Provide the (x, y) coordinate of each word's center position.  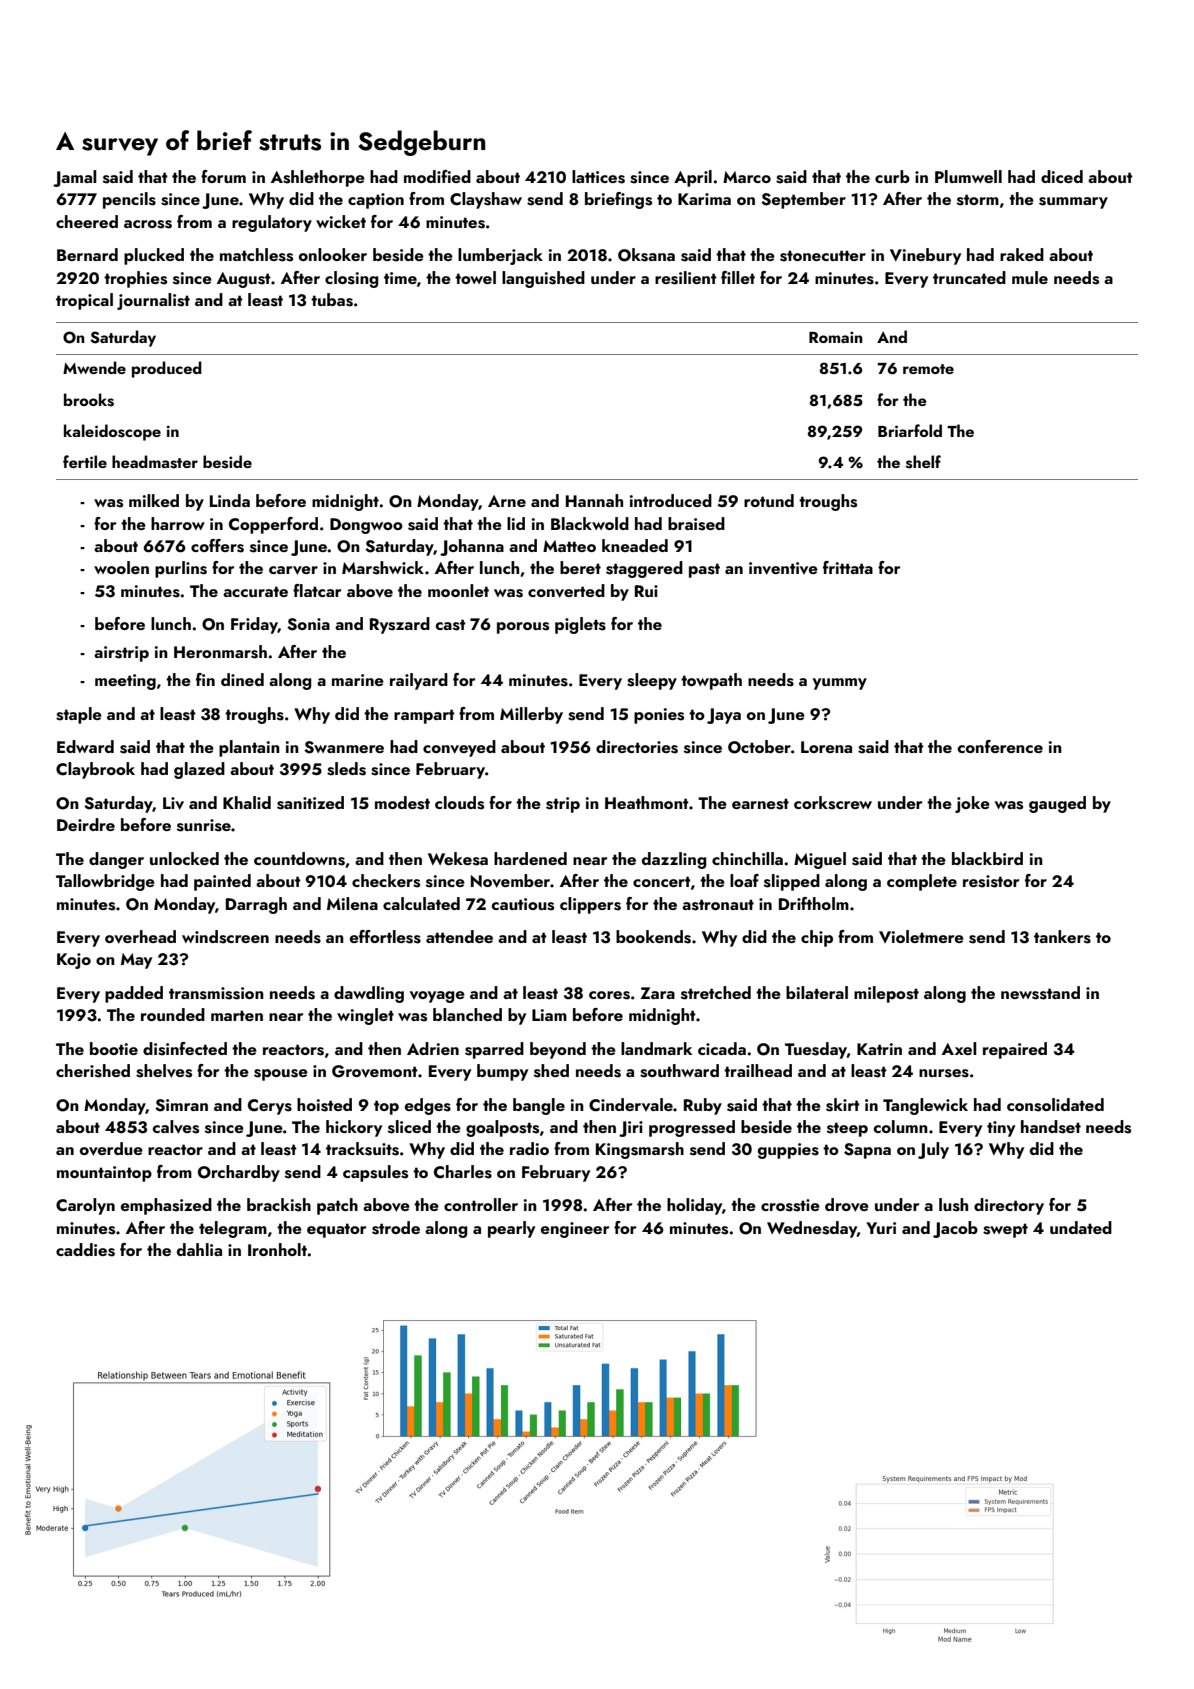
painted (222, 882)
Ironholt (277, 1249)
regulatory (272, 223)
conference (1000, 746)
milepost (886, 994)
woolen (121, 567)
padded (134, 994)
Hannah (594, 500)
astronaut (718, 905)
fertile (85, 461)
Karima (704, 199)
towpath (711, 681)
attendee (459, 936)
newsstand (1040, 993)
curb (892, 176)
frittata (848, 567)
